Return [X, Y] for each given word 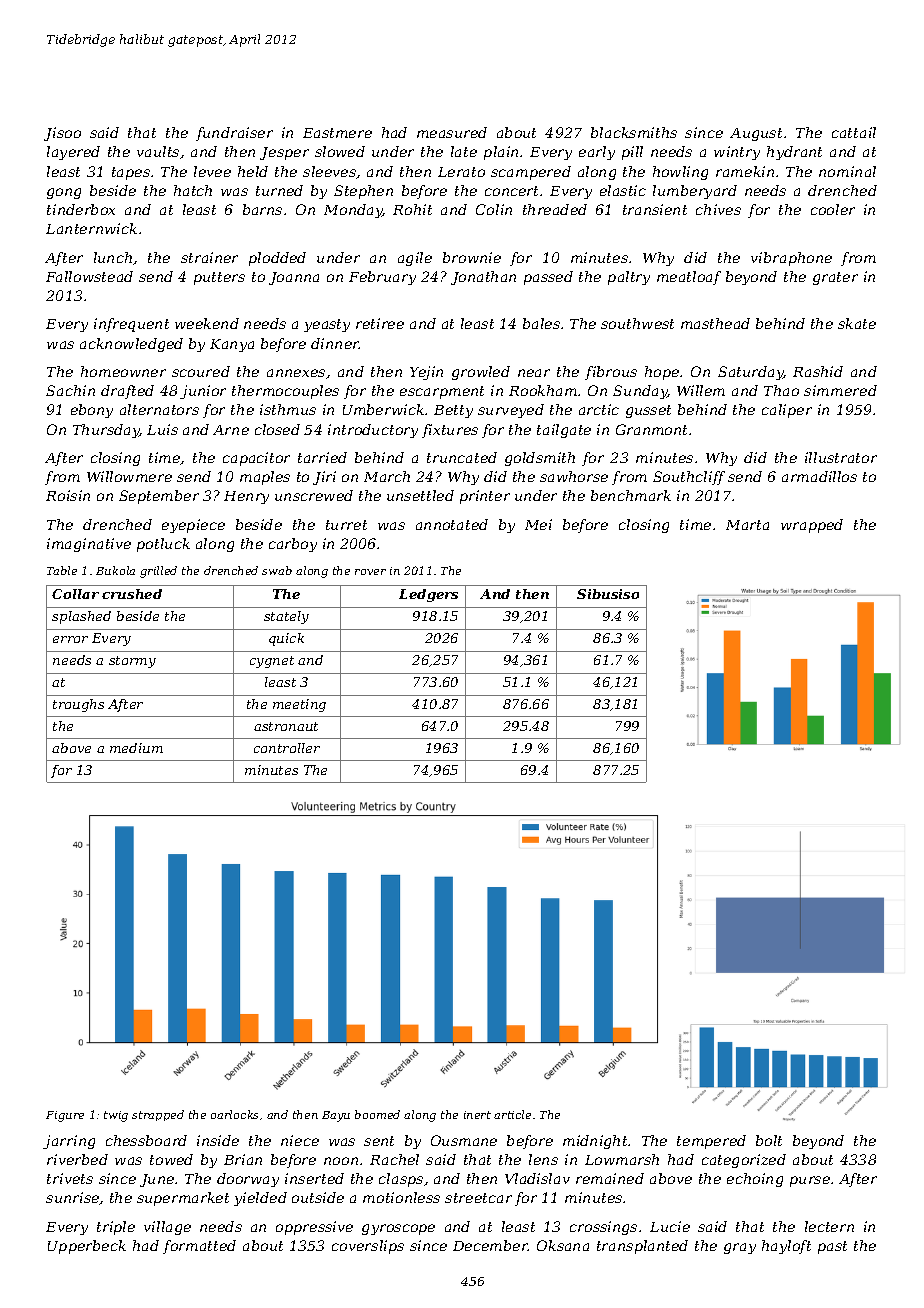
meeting [299, 705]
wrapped [812, 526]
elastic [623, 190]
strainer [209, 257]
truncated [462, 457]
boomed [377, 1114]
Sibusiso [608, 594]
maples [265, 478]
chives [718, 209]
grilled [158, 572]
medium [136, 748]
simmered [840, 390]
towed [171, 1159]
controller [287, 748]
